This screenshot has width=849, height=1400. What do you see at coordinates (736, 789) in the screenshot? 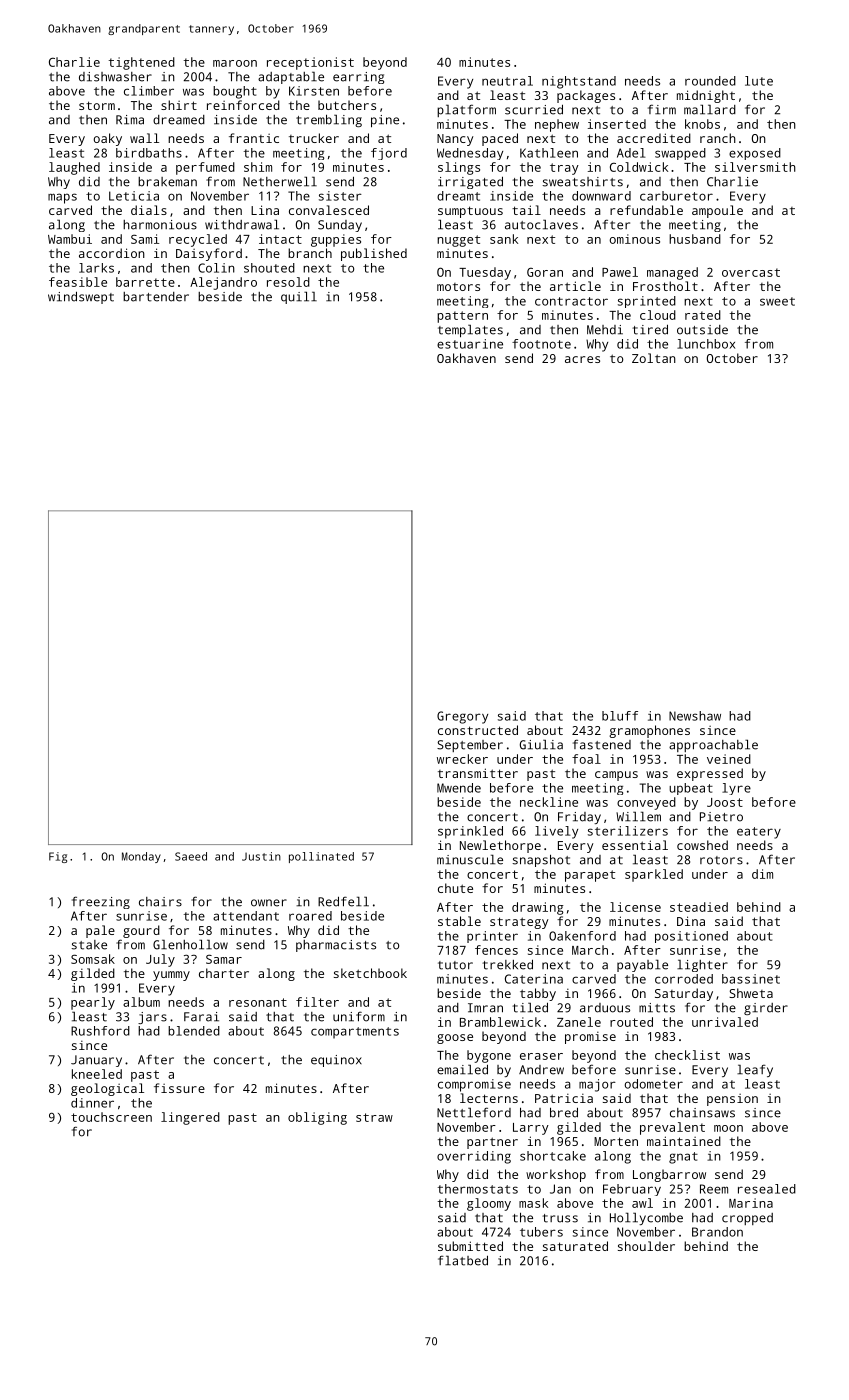
I see `lyre` at bounding box center [736, 789].
